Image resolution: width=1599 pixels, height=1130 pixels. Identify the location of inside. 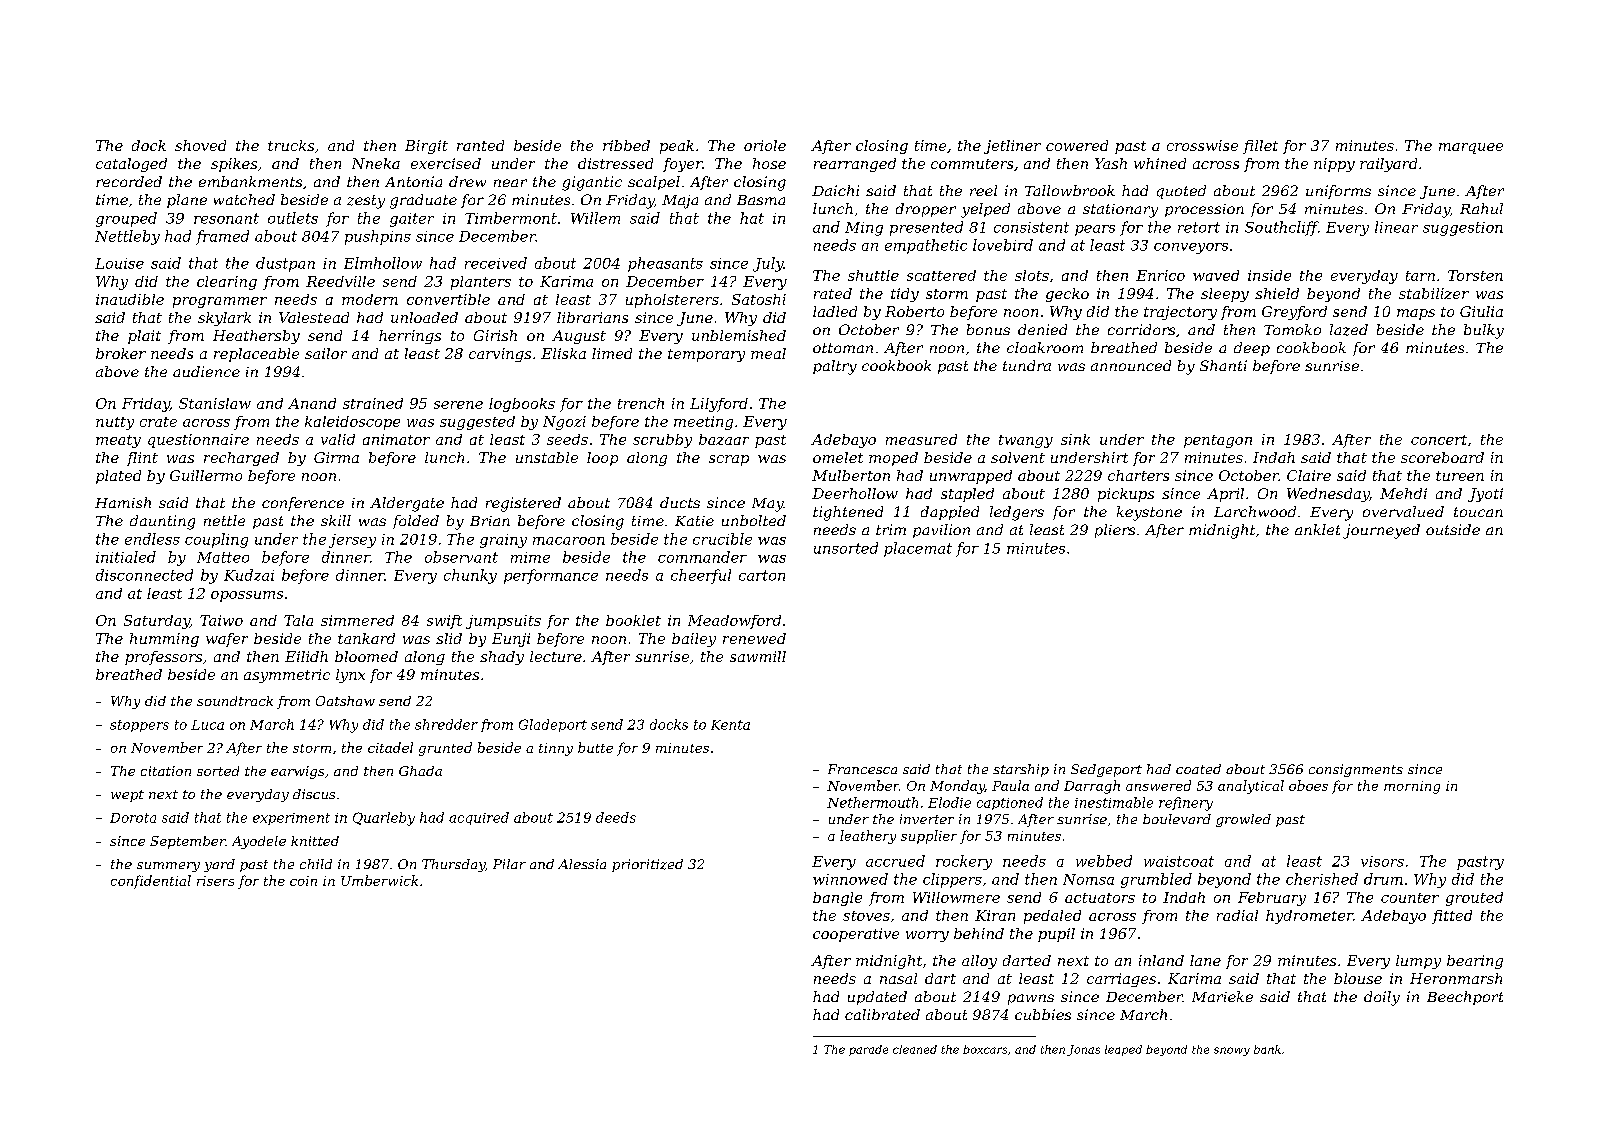
(1269, 275).
